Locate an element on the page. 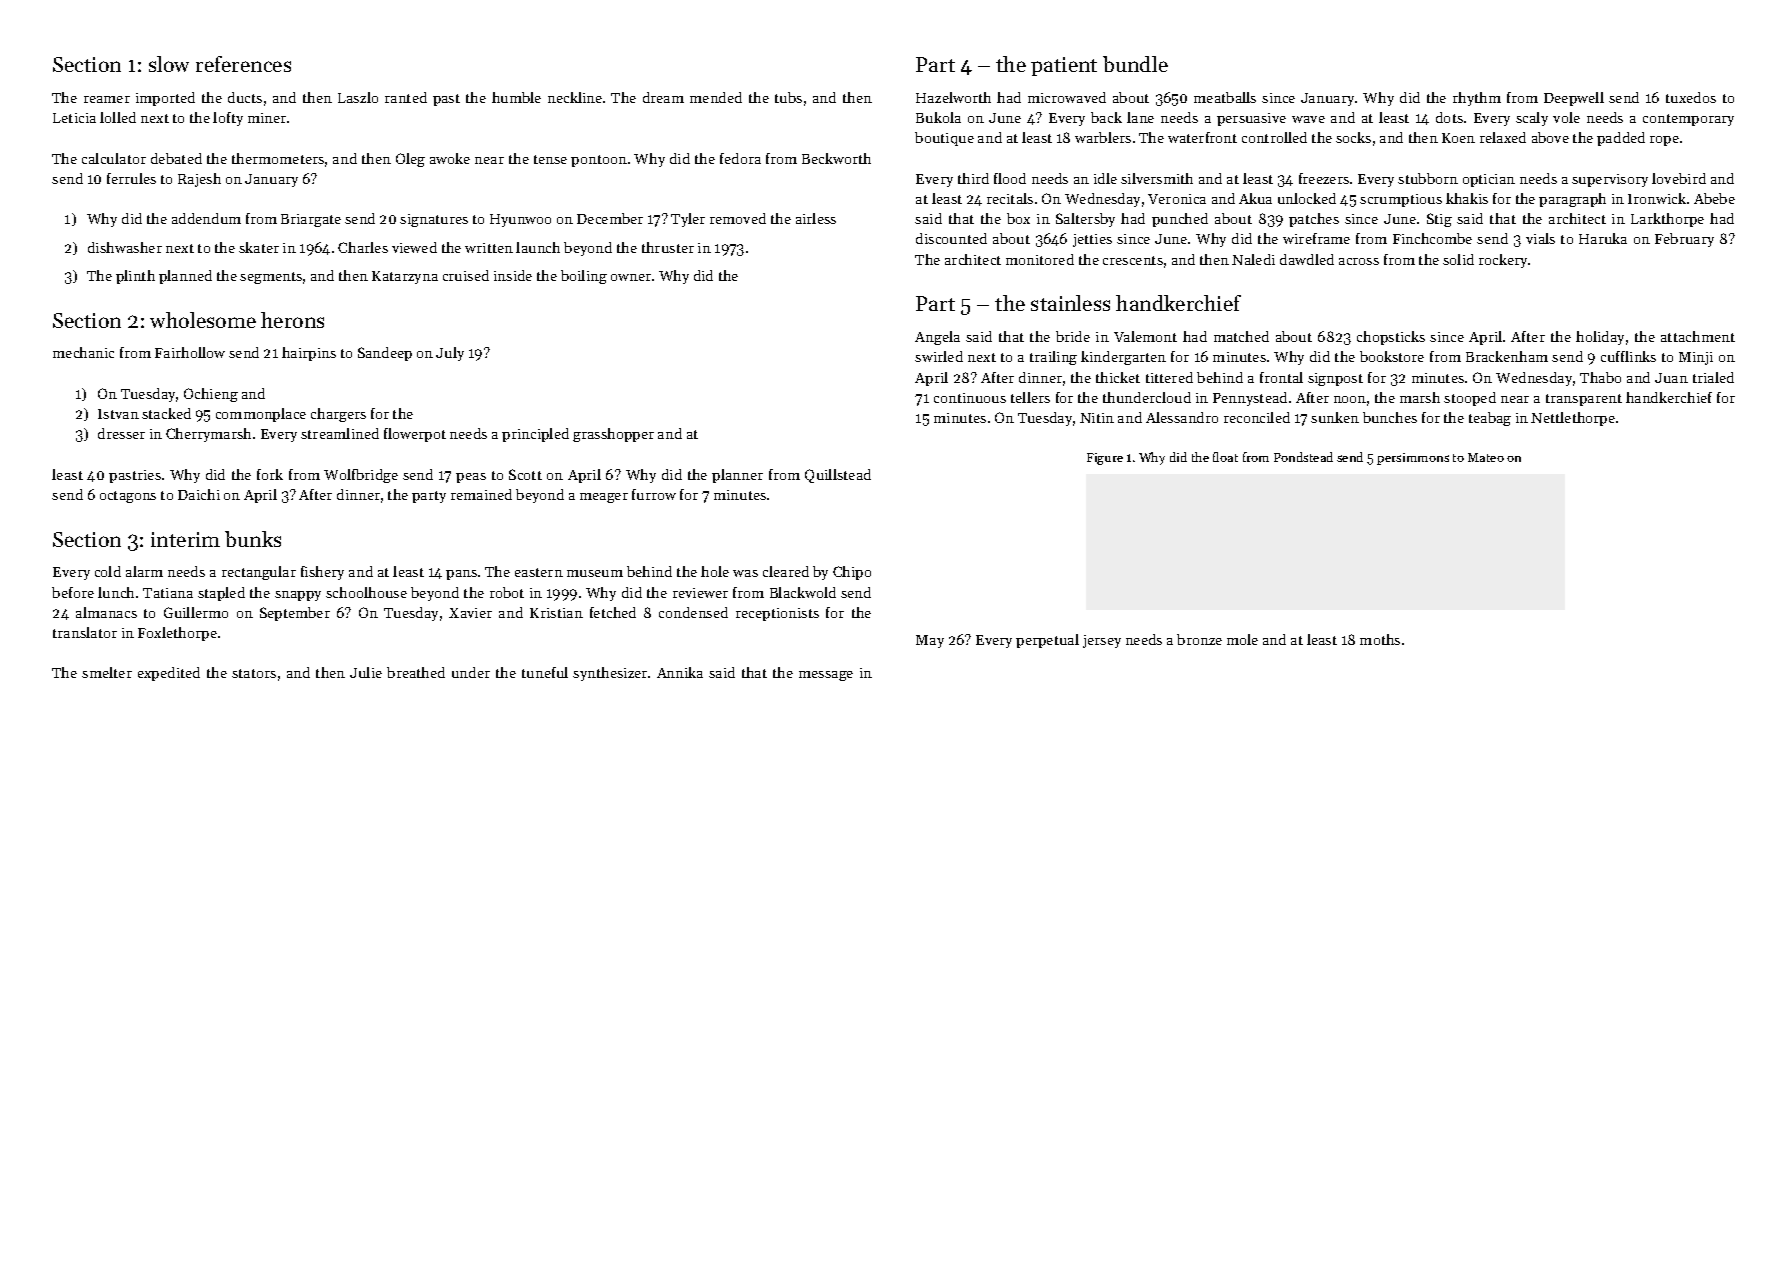 The height and width of the document is (1264, 1788). Quillstead is located at coordinates (838, 476).
